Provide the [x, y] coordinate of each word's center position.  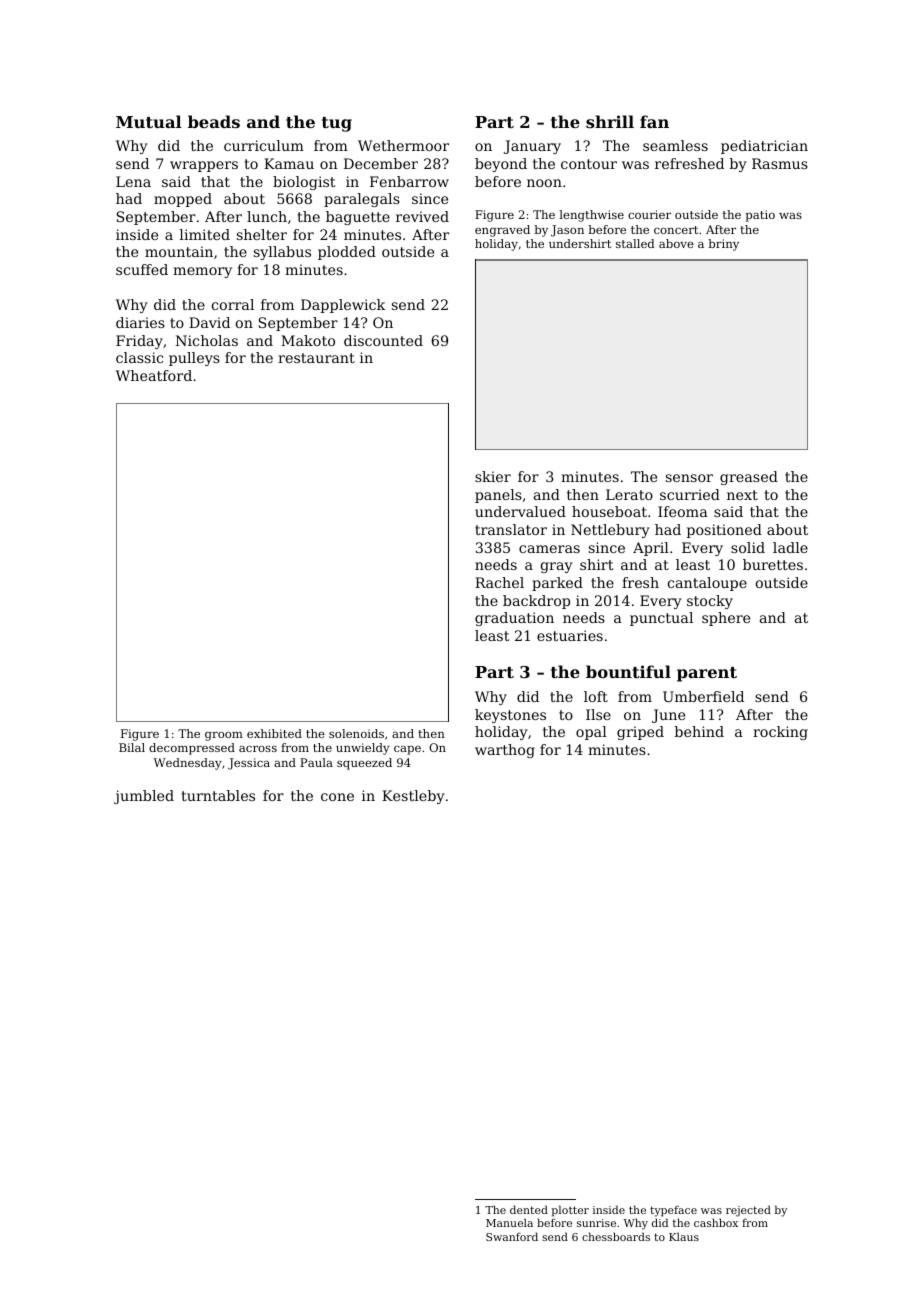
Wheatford [154, 375]
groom [224, 736]
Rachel [499, 582]
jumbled [144, 797]
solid [748, 547]
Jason [567, 231]
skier [493, 476]
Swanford [512, 1236]
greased [749, 478]
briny [724, 245]
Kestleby [413, 797]
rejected [748, 1211]
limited [205, 234]
